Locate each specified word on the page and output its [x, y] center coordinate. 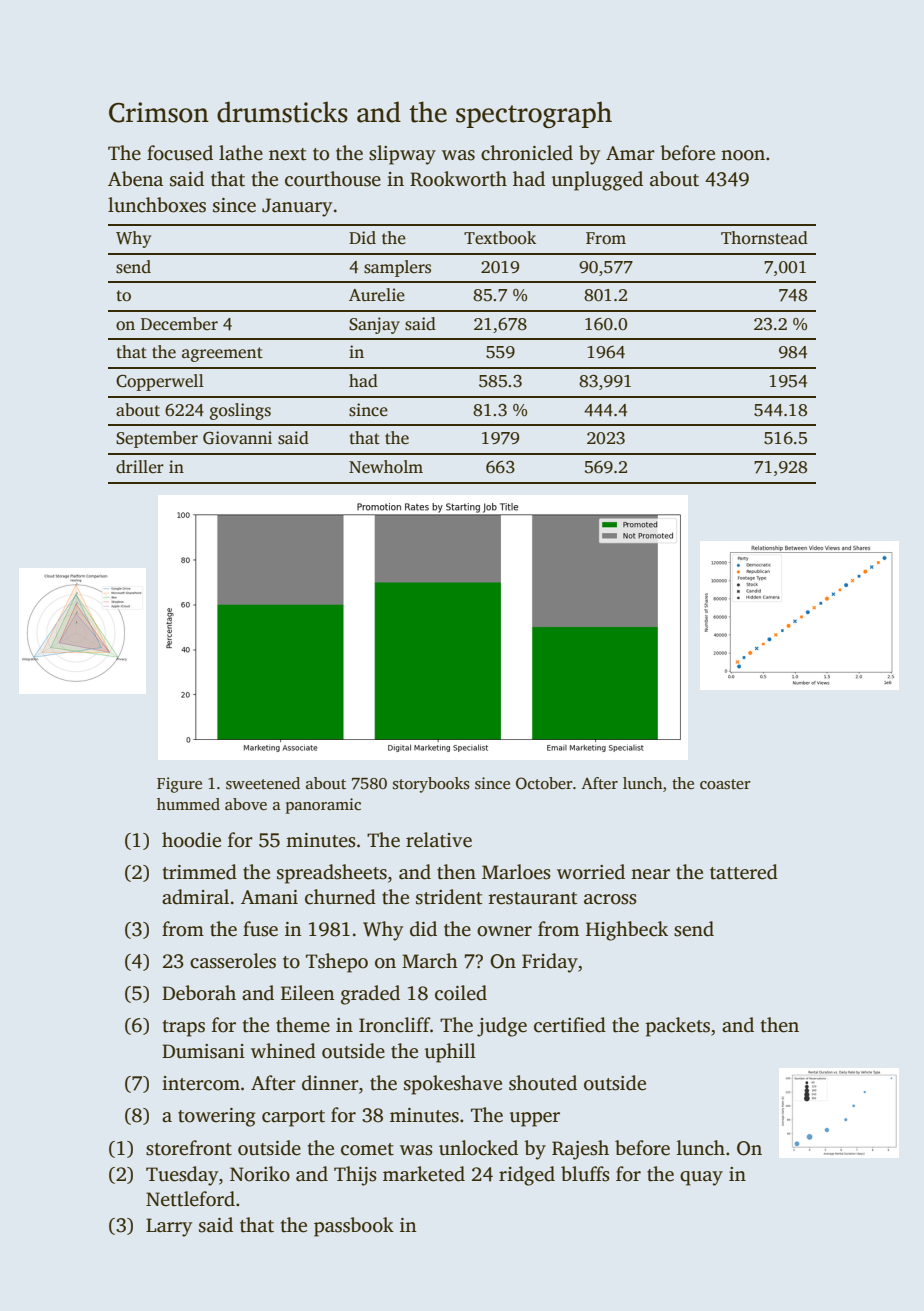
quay [701, 1178]
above [246, 804]
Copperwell [160, 382]
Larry [169, 1227]
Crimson [159, 112]
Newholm [386, 467]
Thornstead [764, 238]
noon [743, 155]
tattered [744, 872]
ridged [527, 1176]
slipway [402, 155]
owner [504, 931]
